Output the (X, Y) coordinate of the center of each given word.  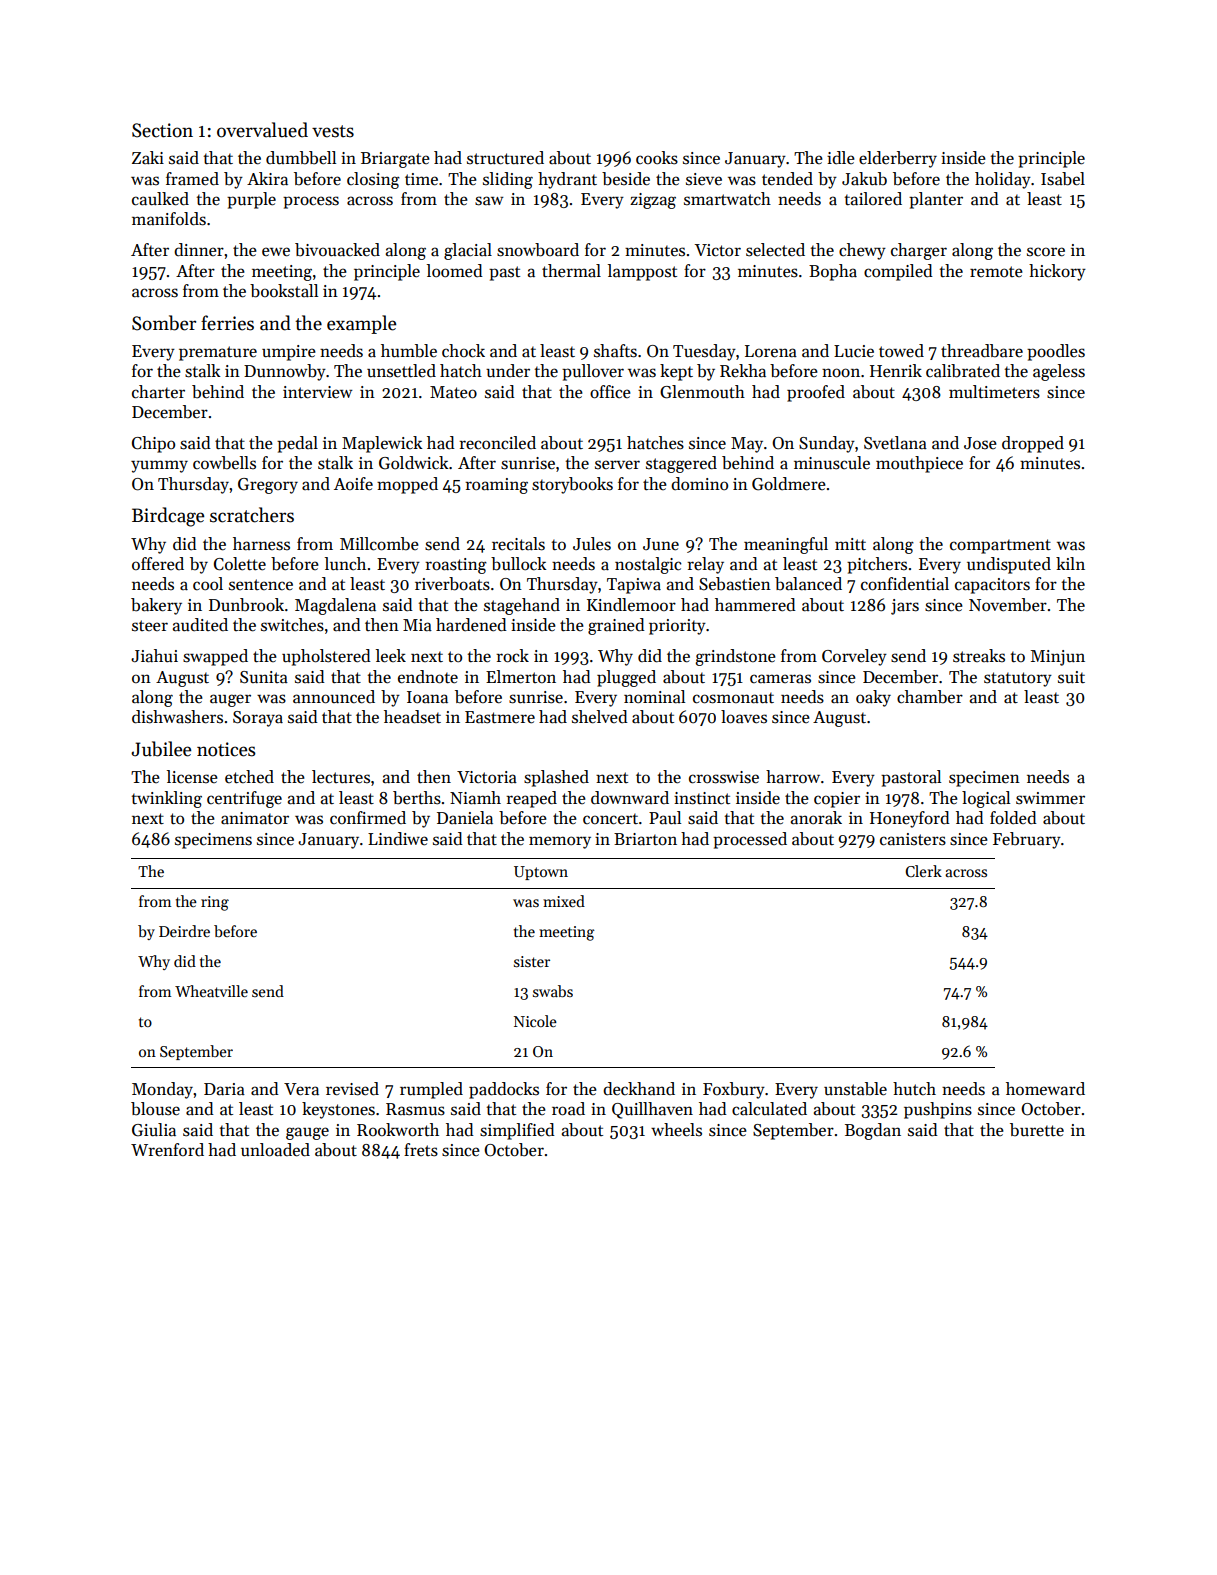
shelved (600, 717)
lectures (341, 777)
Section (162, 130)
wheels (676, 1130)
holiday (1003, 180)
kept (676, 372)
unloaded (275, 1150)
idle (841, 158)
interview (318, 392)
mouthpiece (919, 464)
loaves (744, 717)
